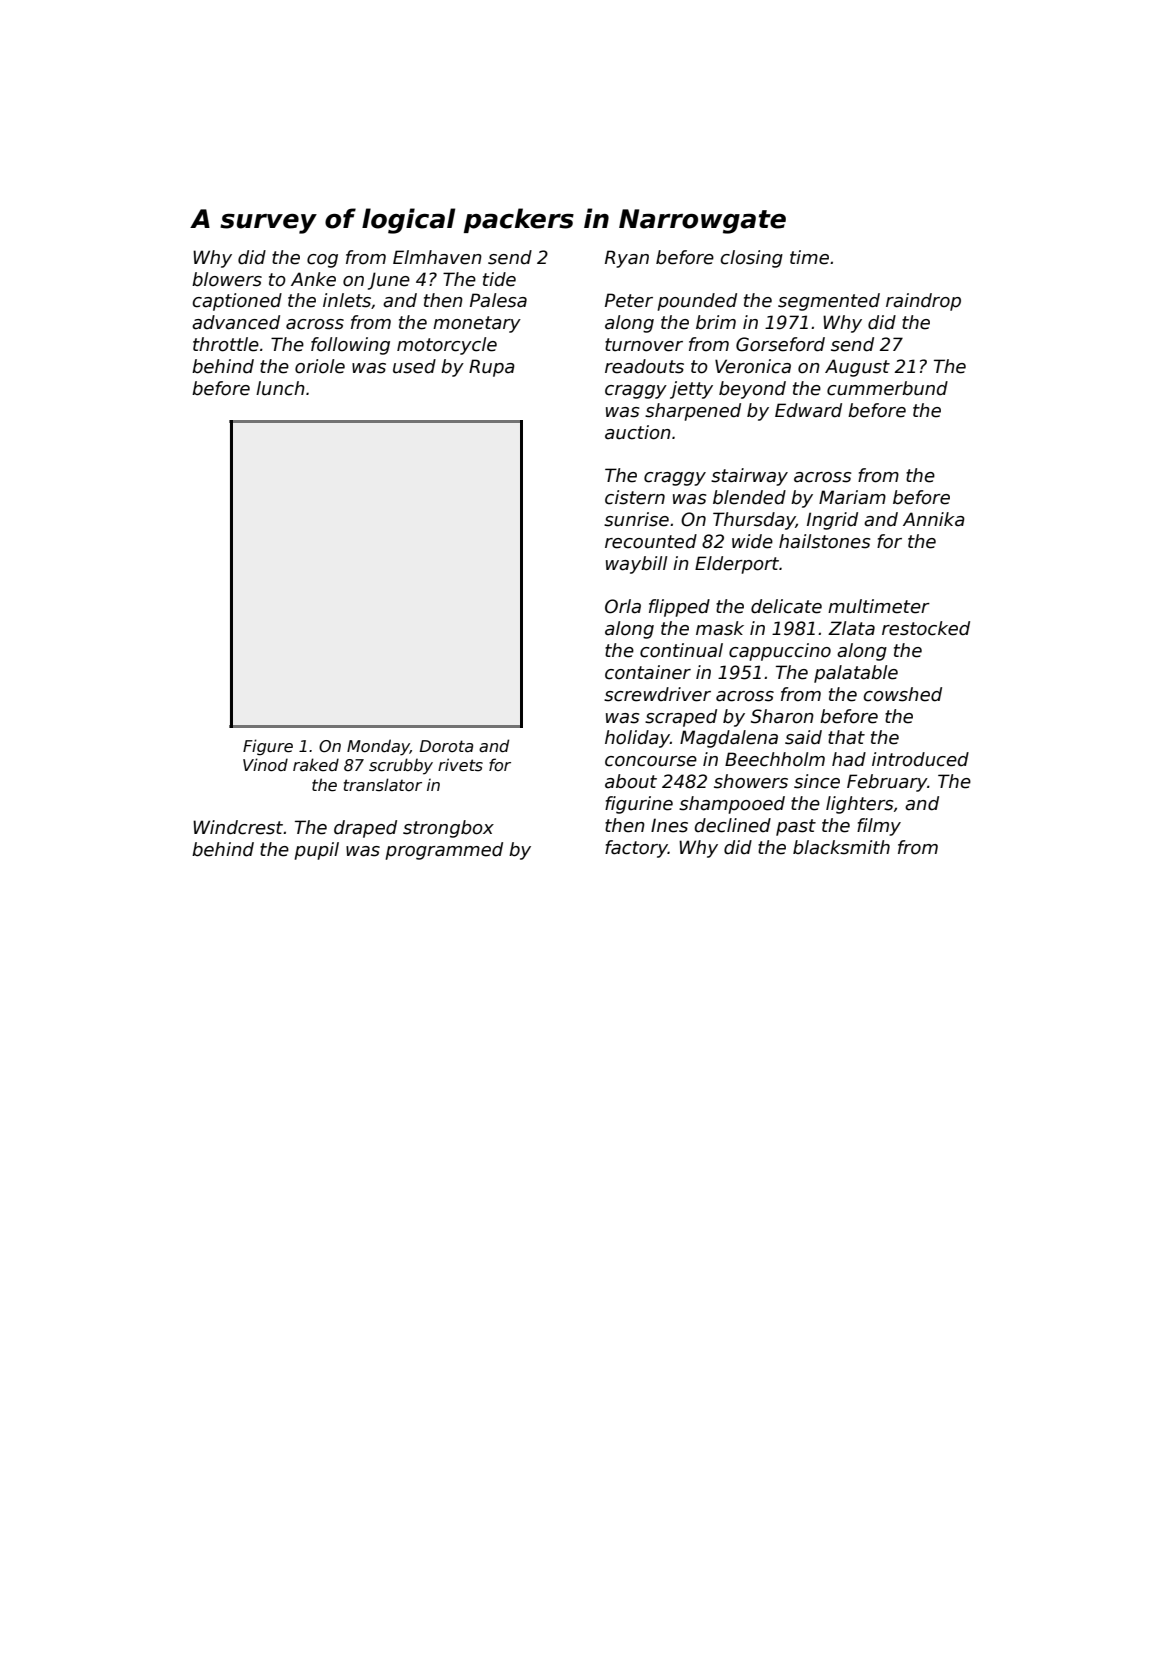  What do you see at coordinates (808, 410) in the screenshot?
I see `Edward` at bounding box center [808, 410].
